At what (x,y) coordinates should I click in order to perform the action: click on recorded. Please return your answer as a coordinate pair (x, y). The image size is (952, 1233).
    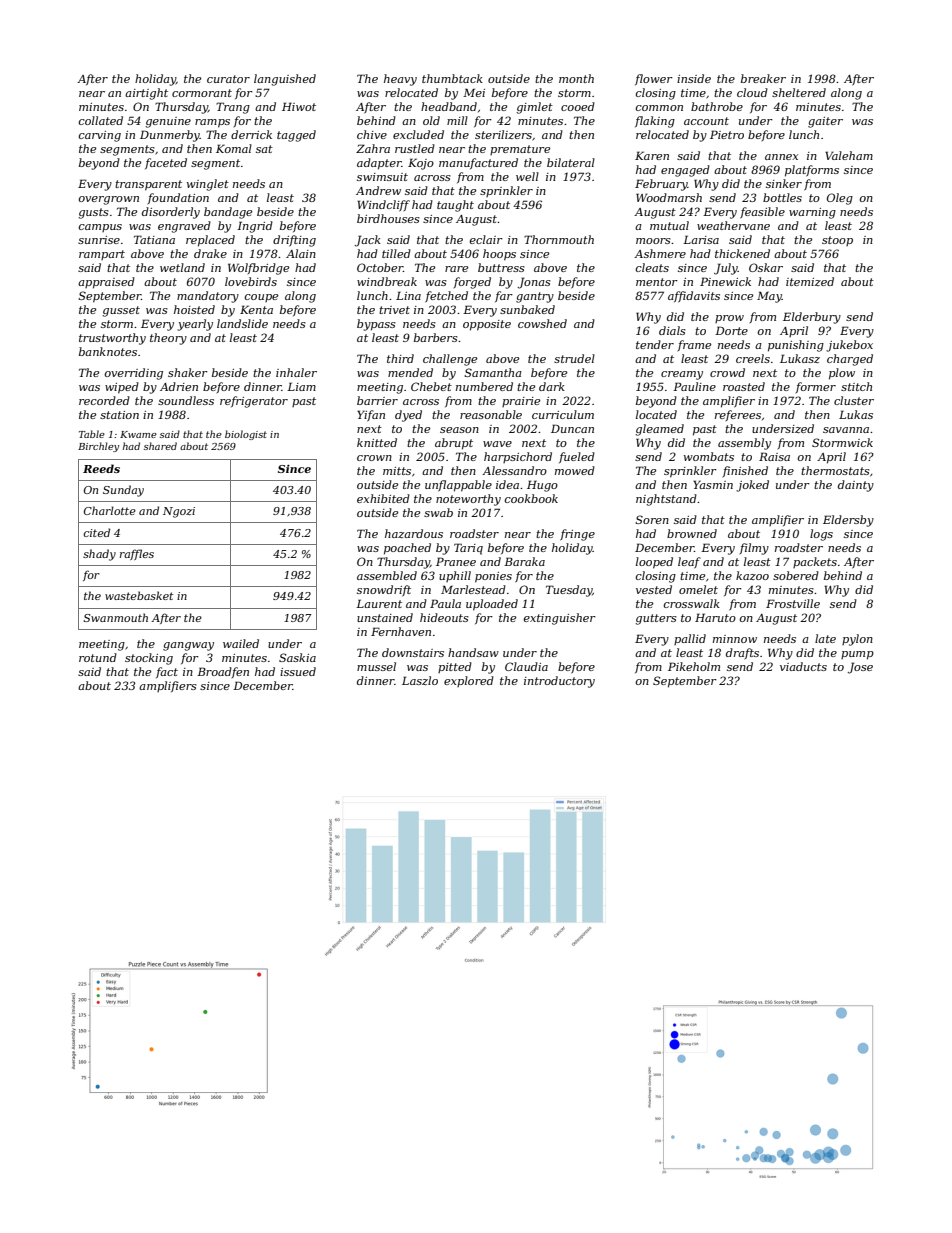
    Looking at the image, I should click on (104, 400).
